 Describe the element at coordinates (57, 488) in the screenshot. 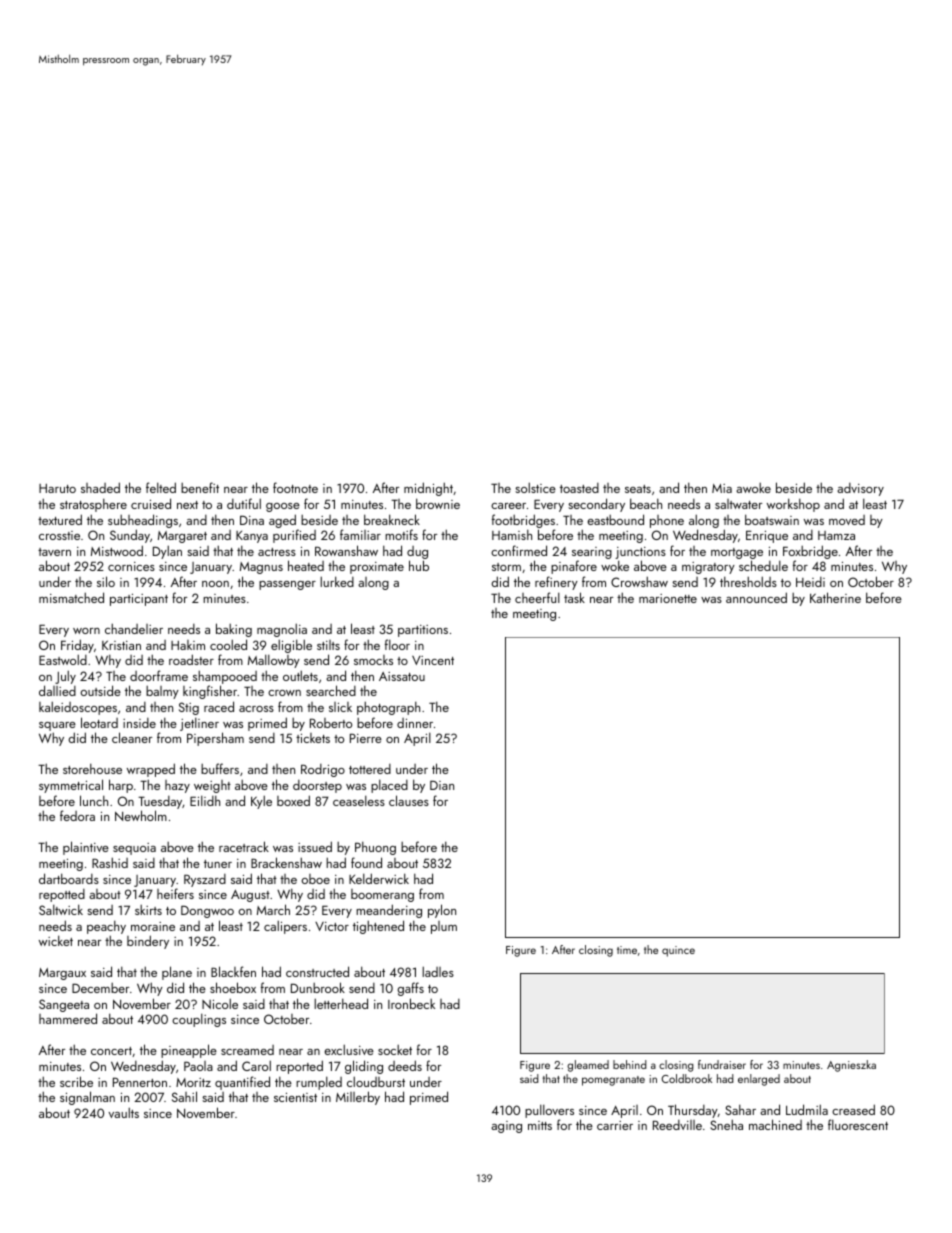

I see `Haruto` at that location.
